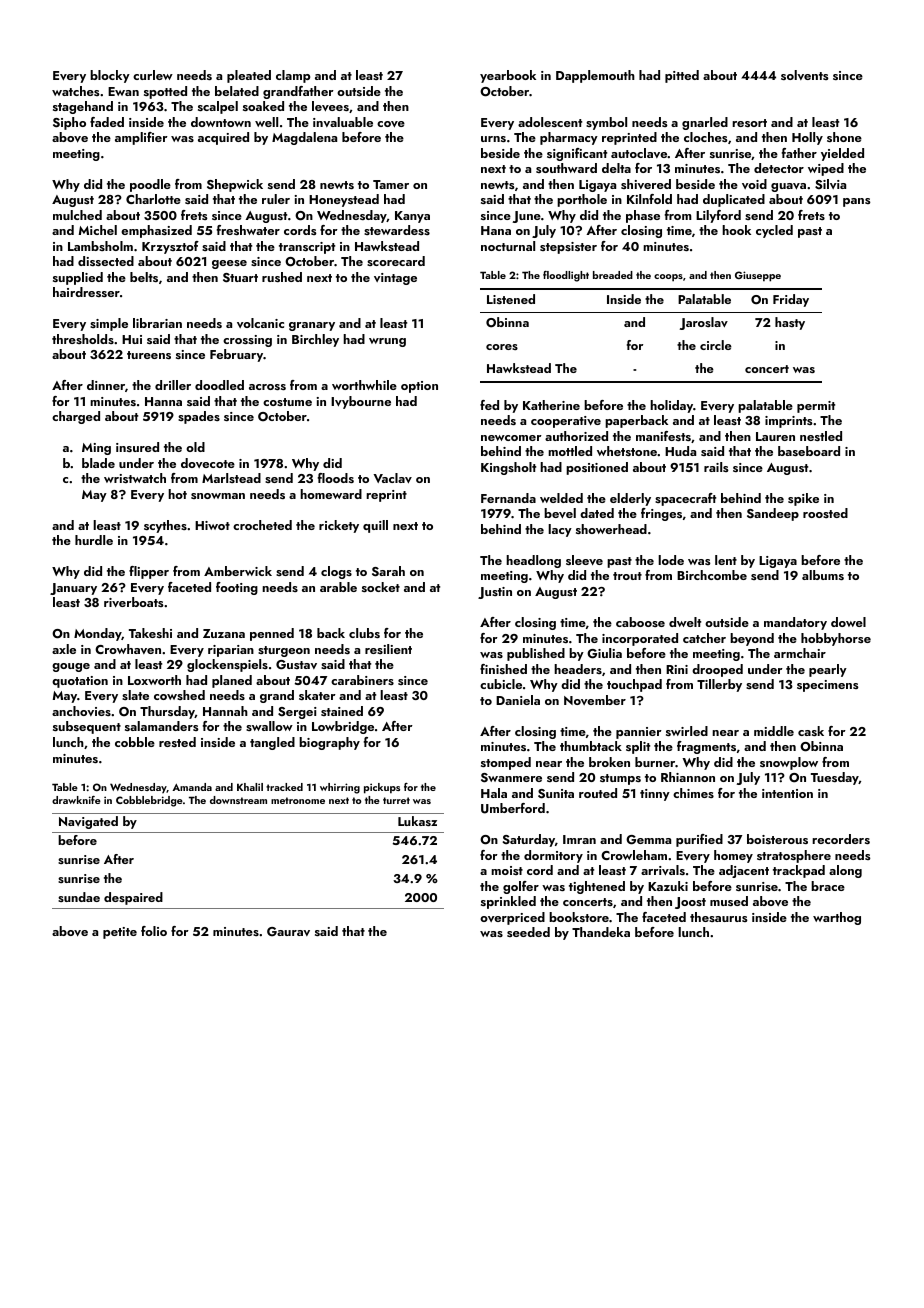 This screenshot has height=1308, width=924. I want to click on dinner, so click(106, 385).
